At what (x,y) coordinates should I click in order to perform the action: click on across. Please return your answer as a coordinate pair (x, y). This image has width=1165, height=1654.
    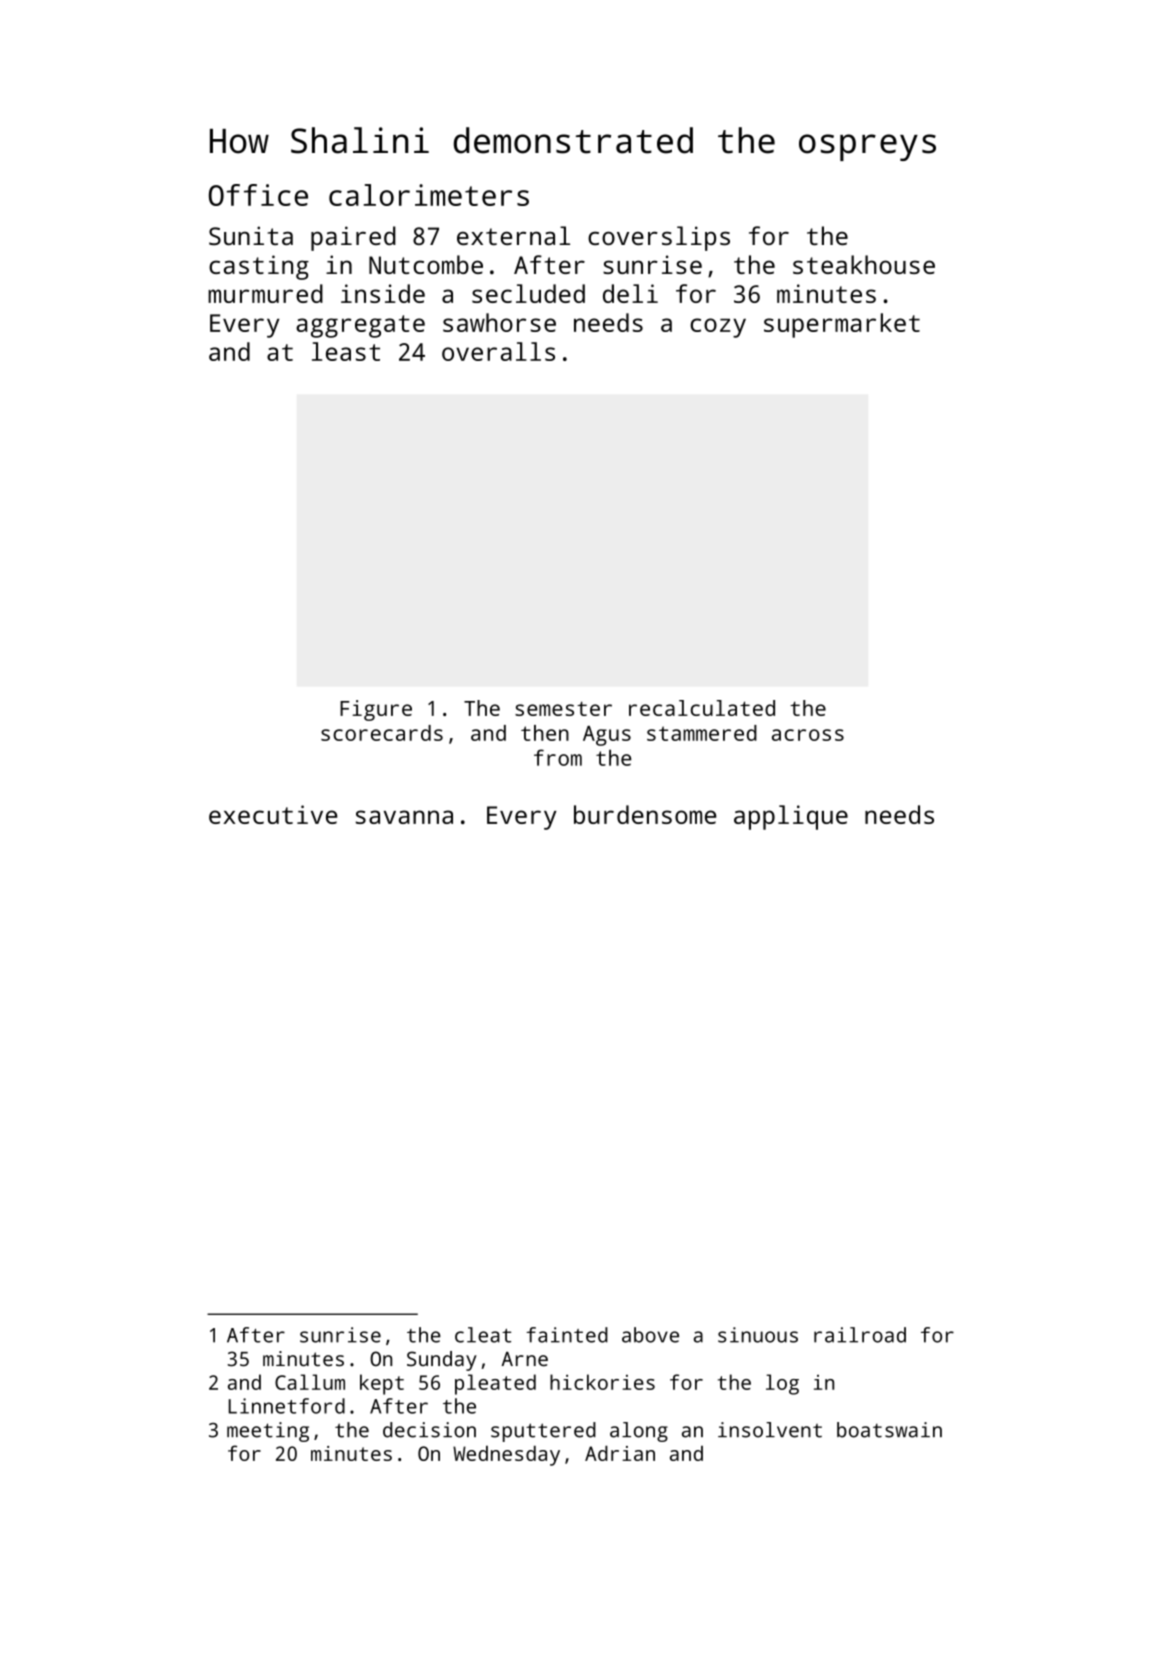
    Looking at the image, I should click on (808, 735).
